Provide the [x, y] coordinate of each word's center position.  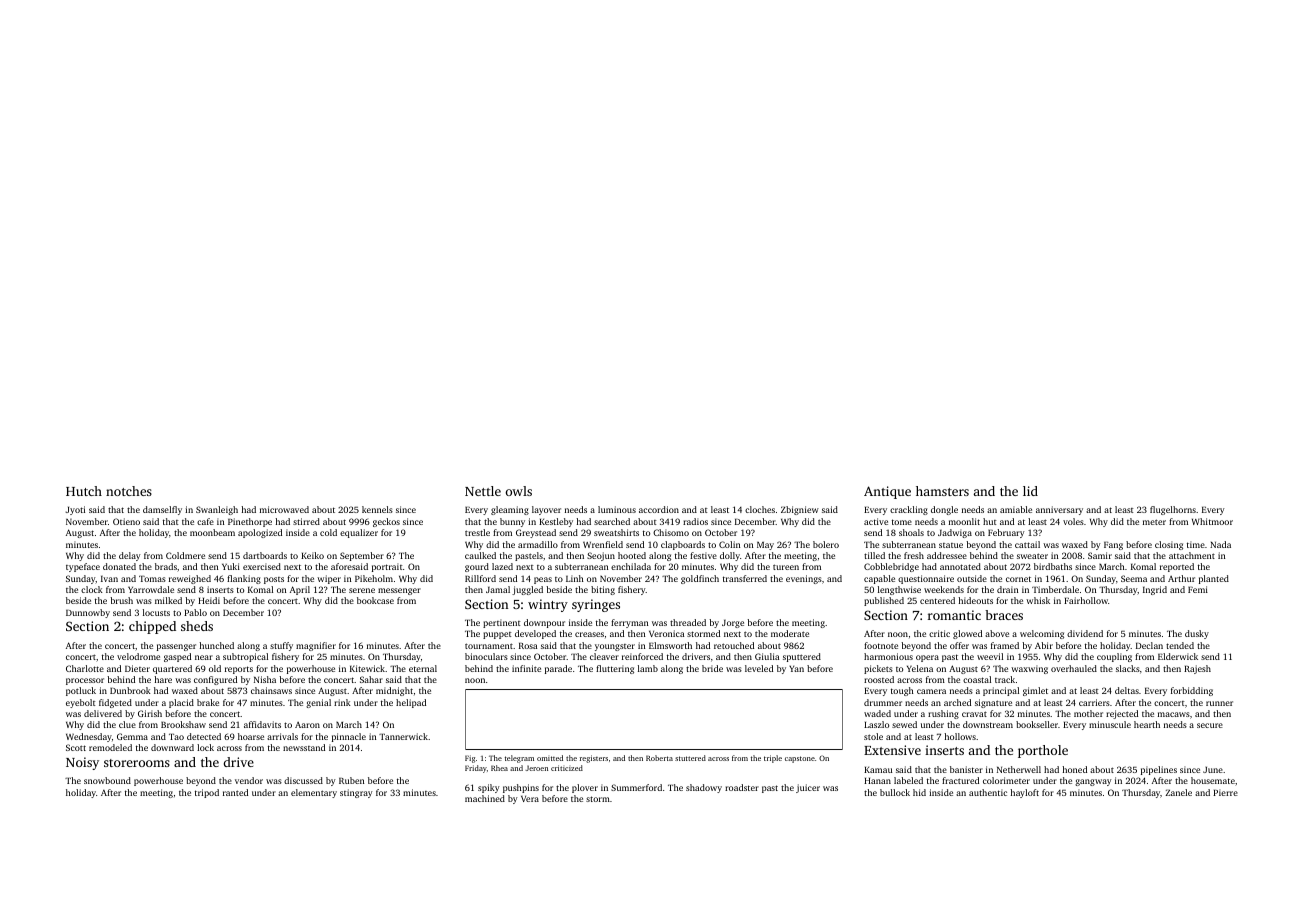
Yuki [231, 566]
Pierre [1225, 792]
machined [485, 798]
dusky [1197, 634]
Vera [530, 799]
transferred [745, 578]
